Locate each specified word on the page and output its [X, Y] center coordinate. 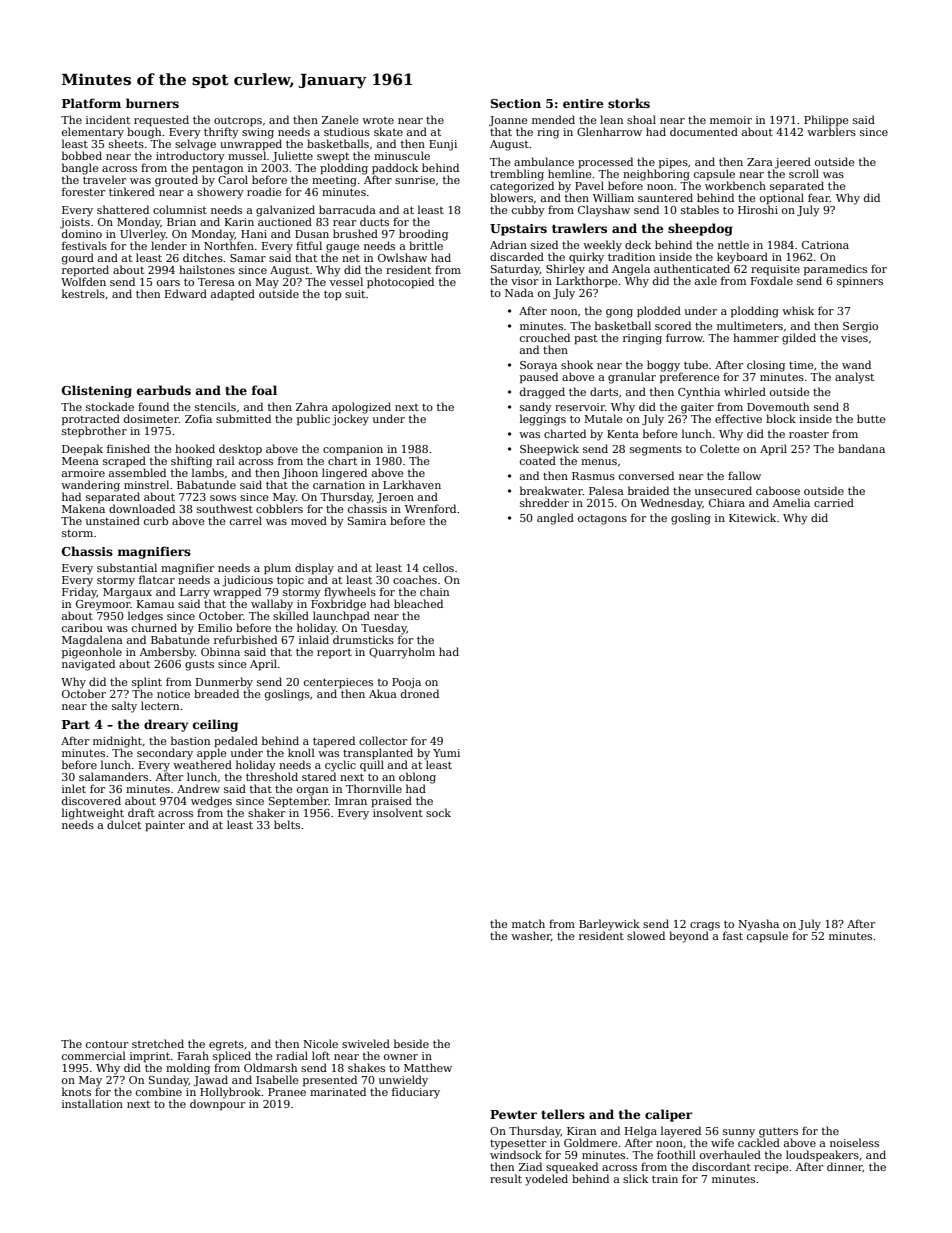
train [665, 1179]
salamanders [113, 776]
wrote [378, 120]
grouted [176, 181]
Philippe [826, 120]
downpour [217, 1104]
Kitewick [752, 517]
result [506, 1178]
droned [420, 693]
